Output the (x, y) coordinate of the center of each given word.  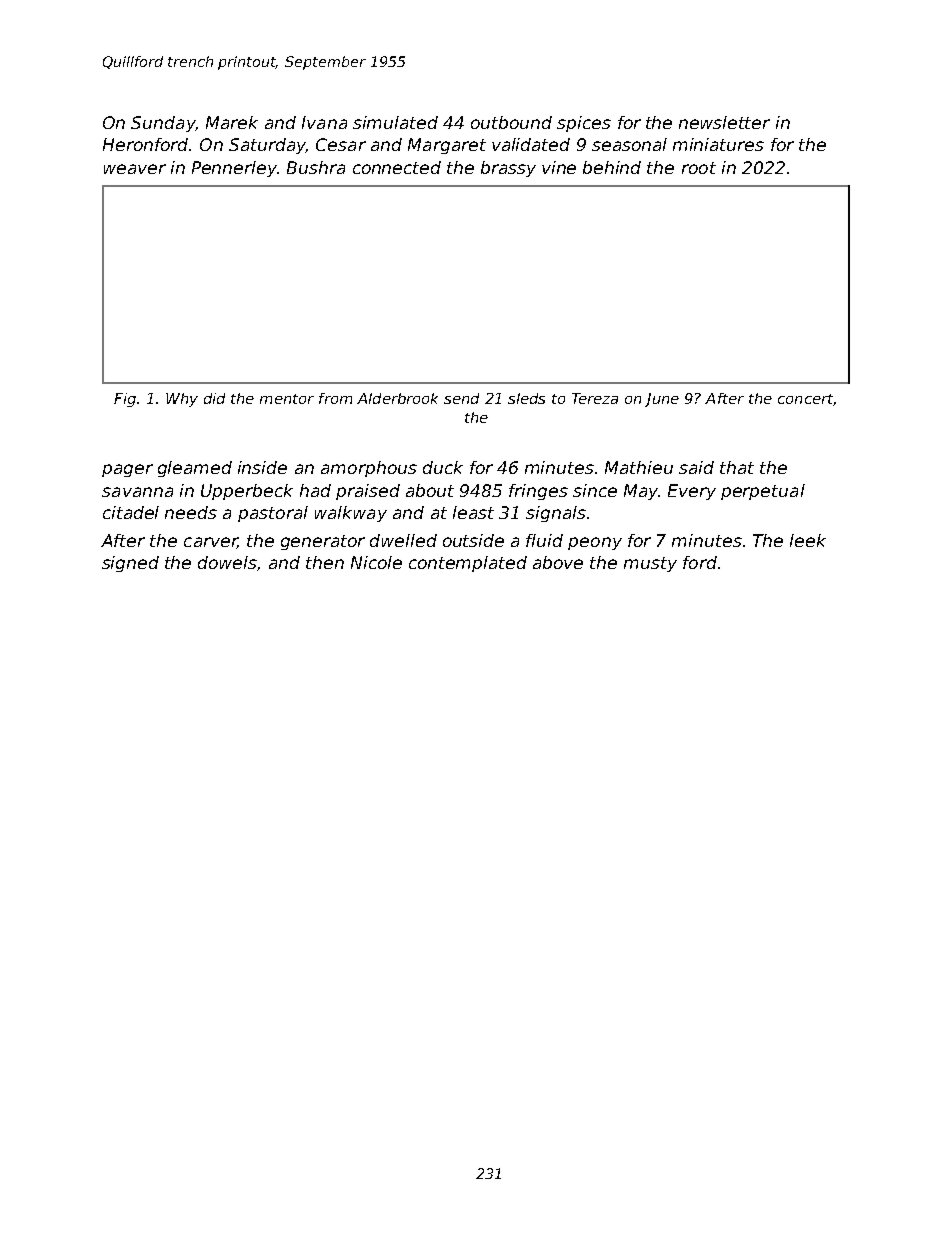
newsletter (724, 122)
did (214, 398)
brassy (508, 169)
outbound (511, 122)
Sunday (163, 124)
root (699, 168)
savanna (137, 492)
